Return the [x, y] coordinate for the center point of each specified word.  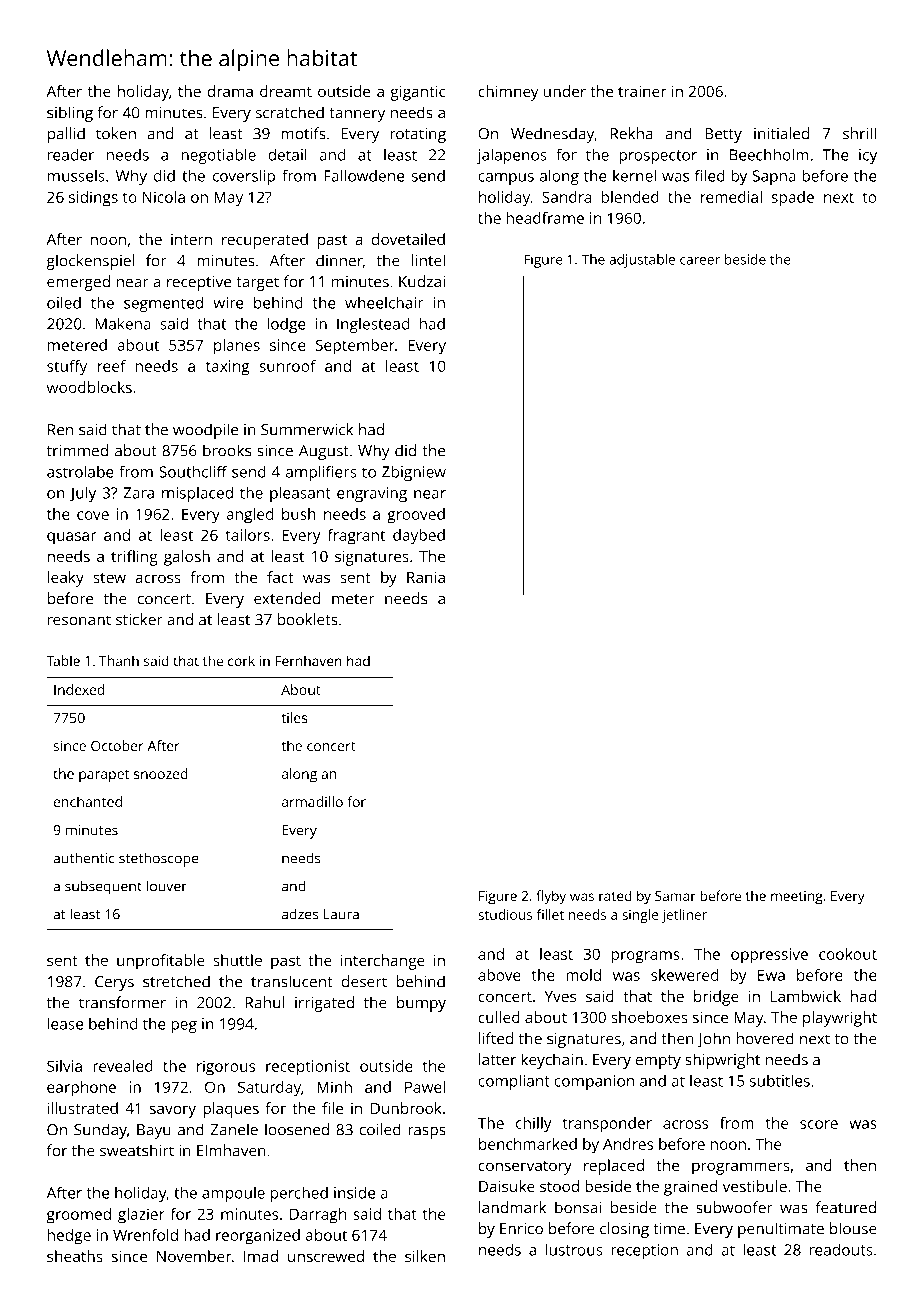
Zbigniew [414, 473]
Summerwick [307, 429]
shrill [859, 133]
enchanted [88, 801]
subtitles [780, 1080]
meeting [797, 898]
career [700, 261]
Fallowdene [364, 175]
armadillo [312, 801]
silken [425, 1256]
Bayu [154, 1131]
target [257, 284]
